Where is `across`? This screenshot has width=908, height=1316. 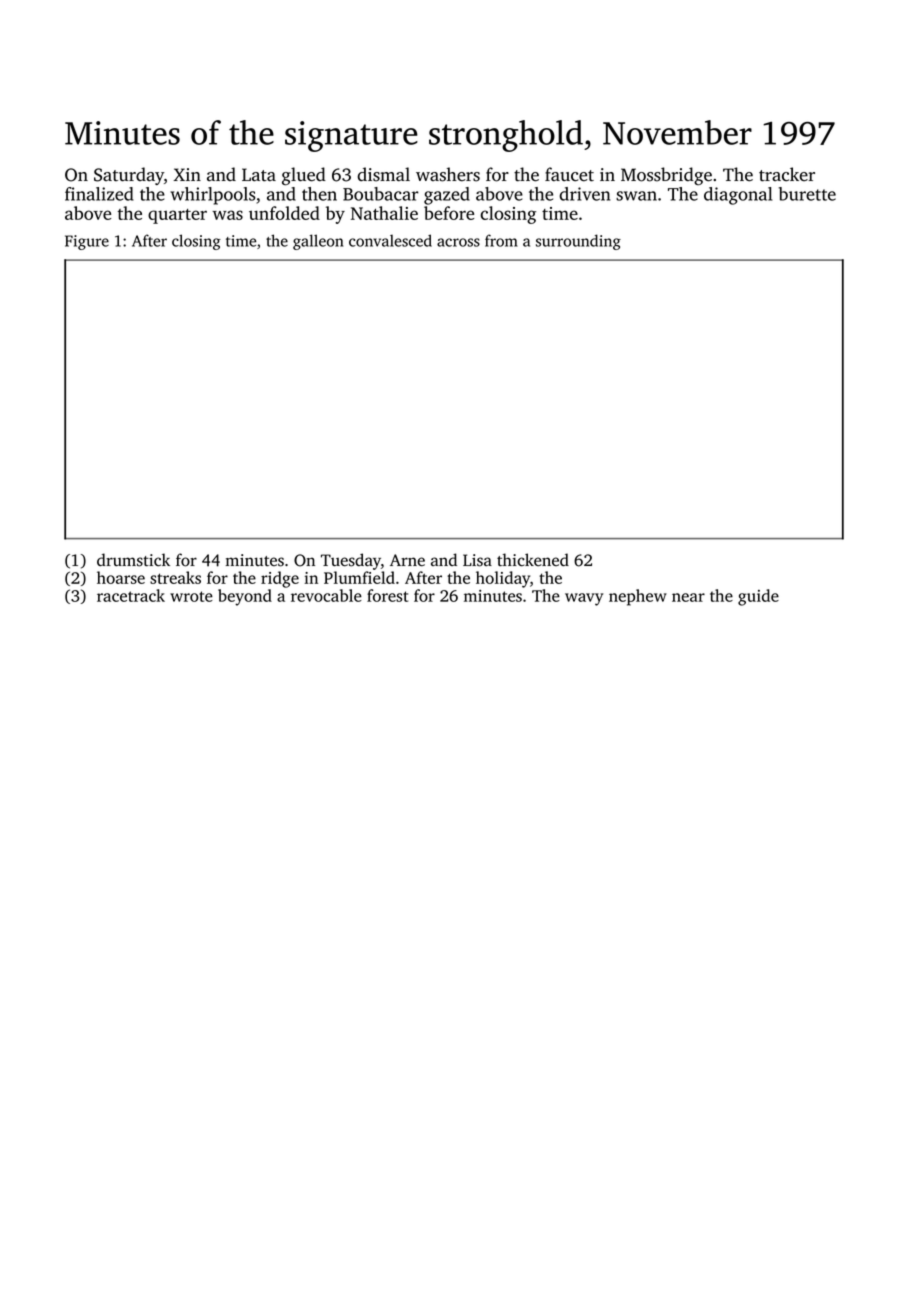
across is located at coordinates (458, 242).
